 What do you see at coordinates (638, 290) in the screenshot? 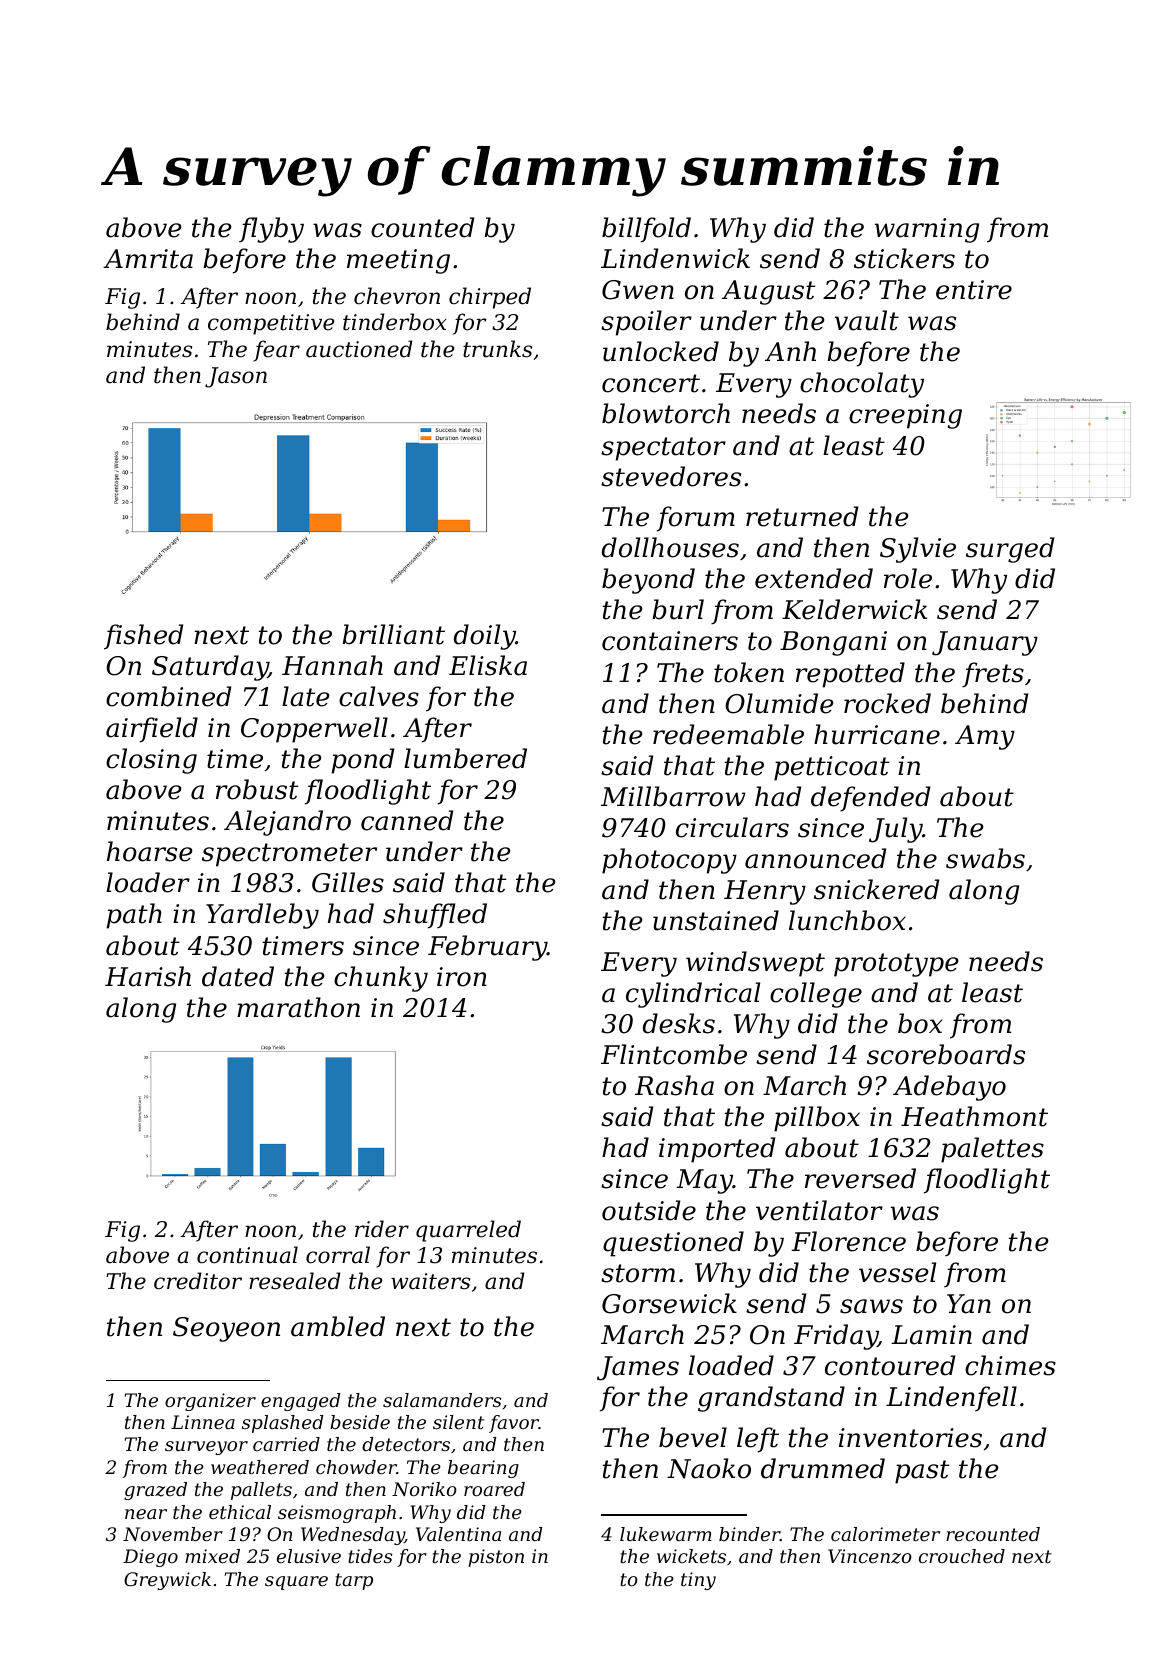
I see `Gwen` at bounding box center [638, 290].
